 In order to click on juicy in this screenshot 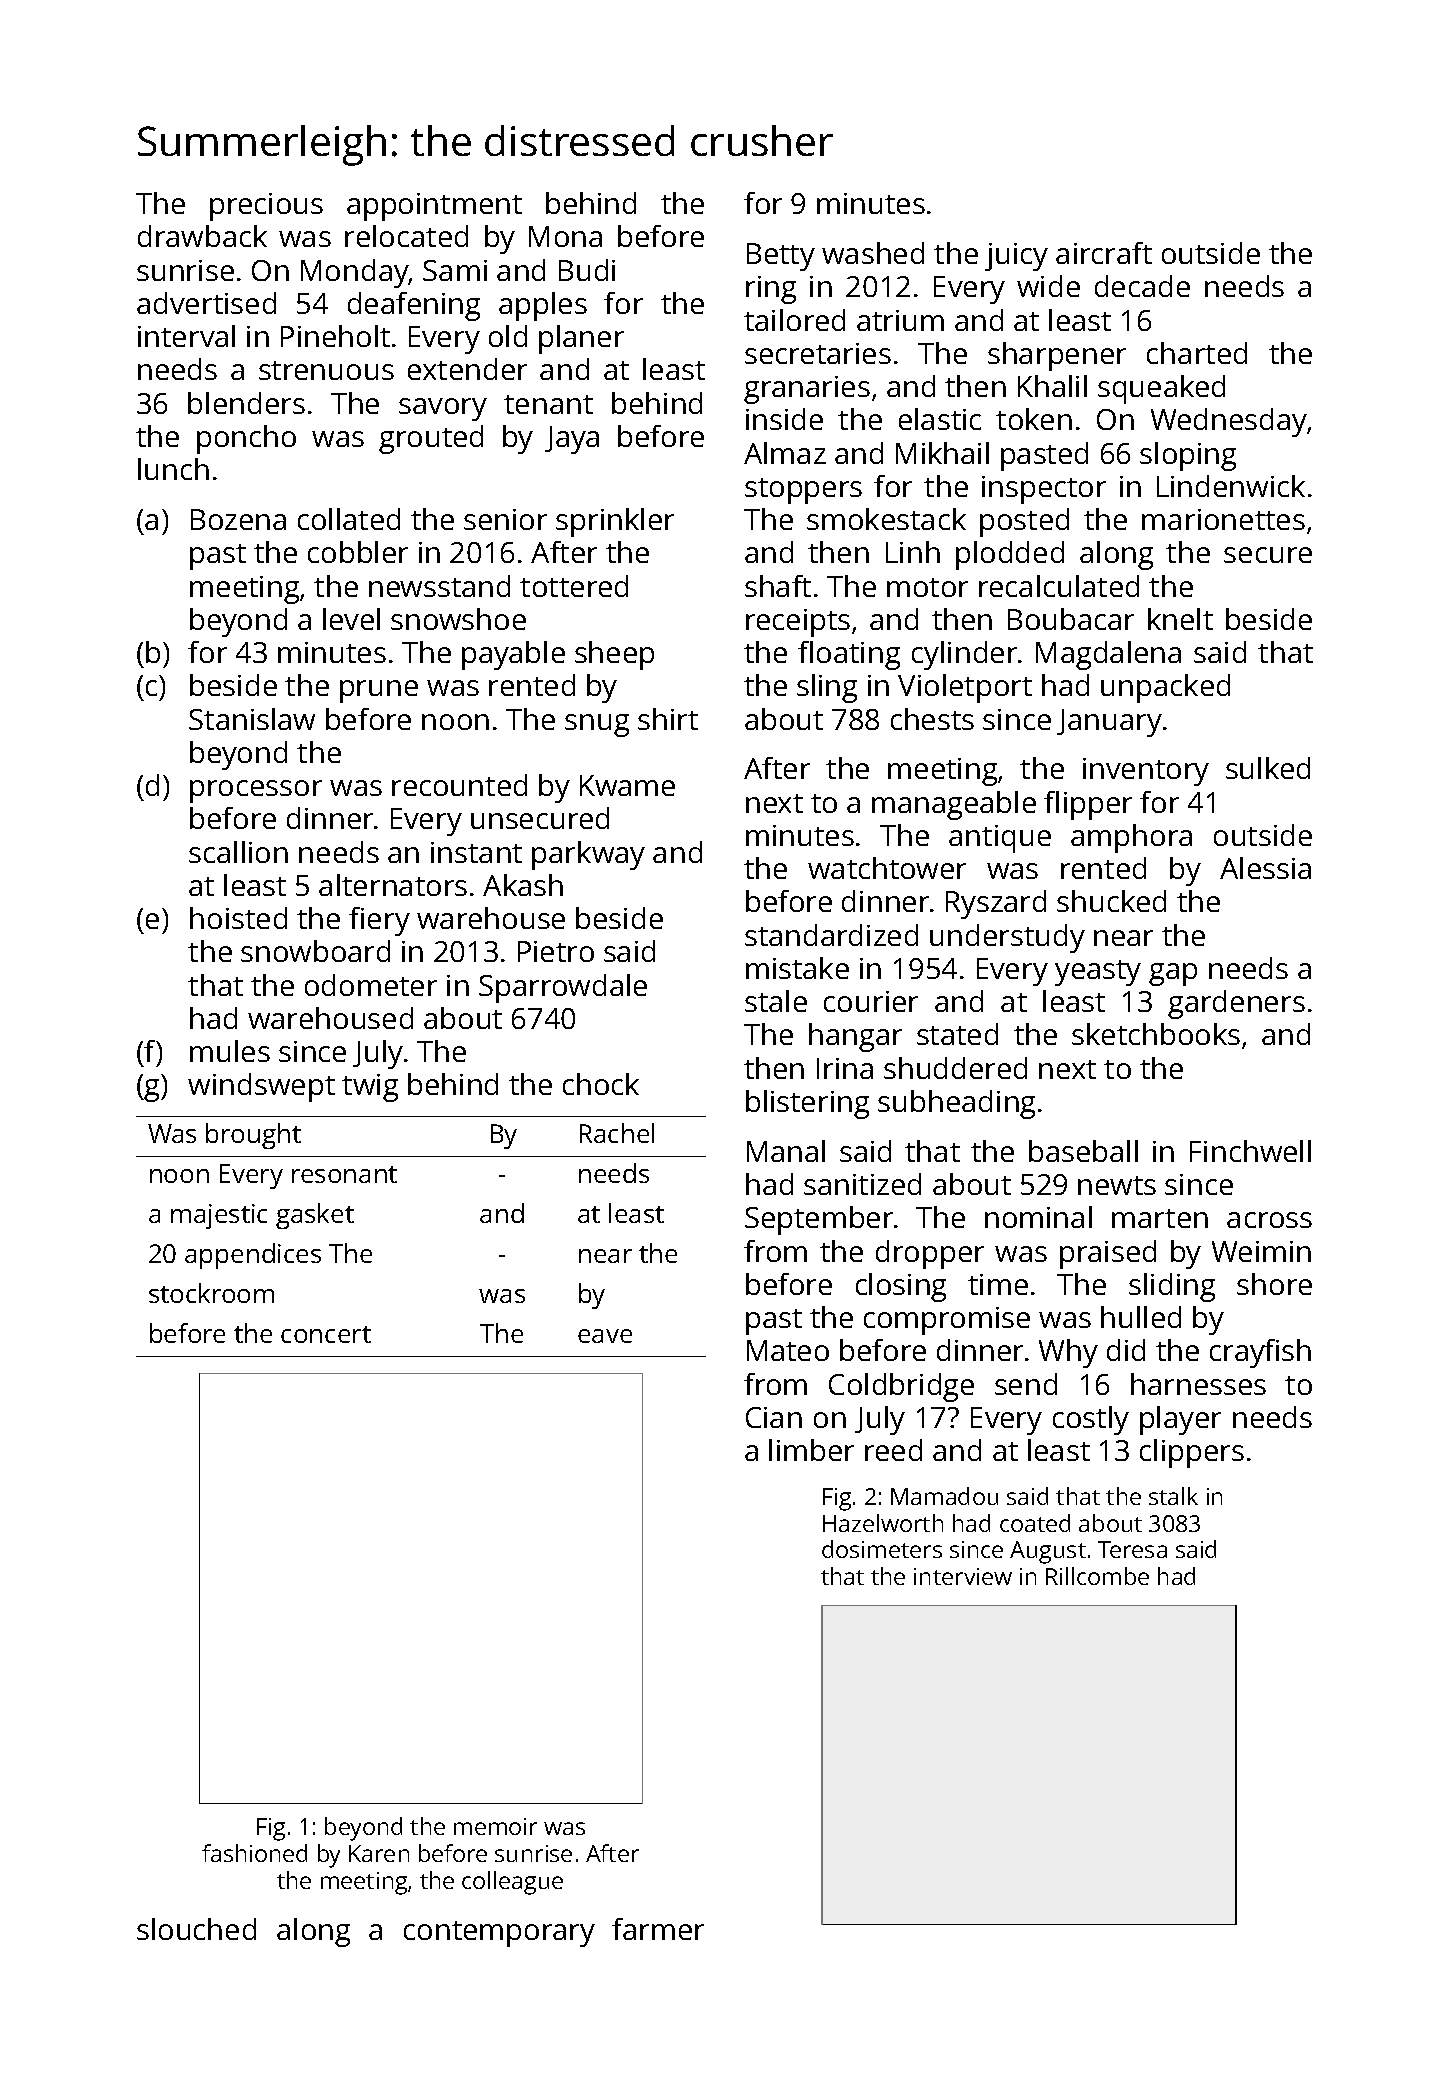, I will do `click(1016, 257)`.
